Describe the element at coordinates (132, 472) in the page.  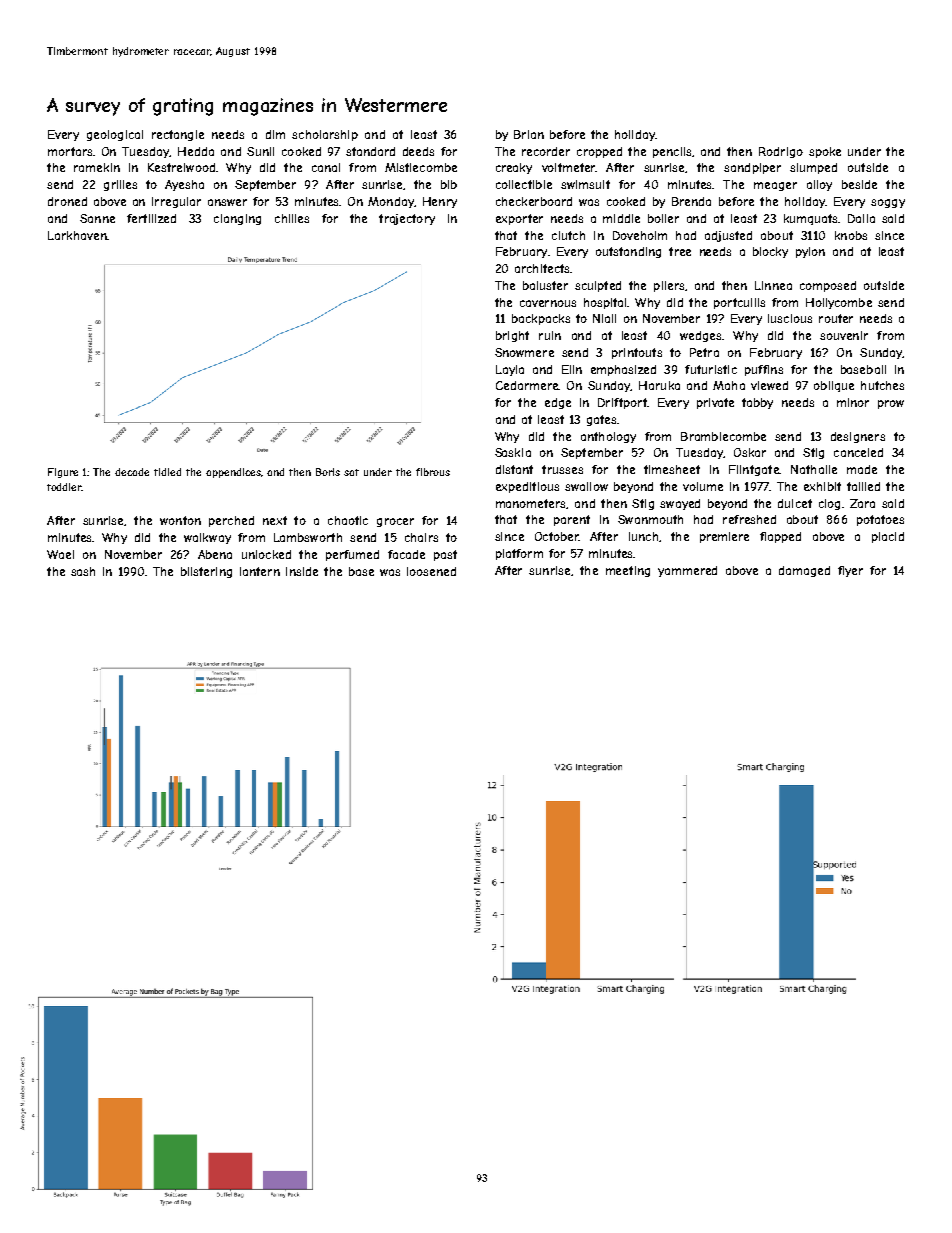
I see `decade` at that location.
